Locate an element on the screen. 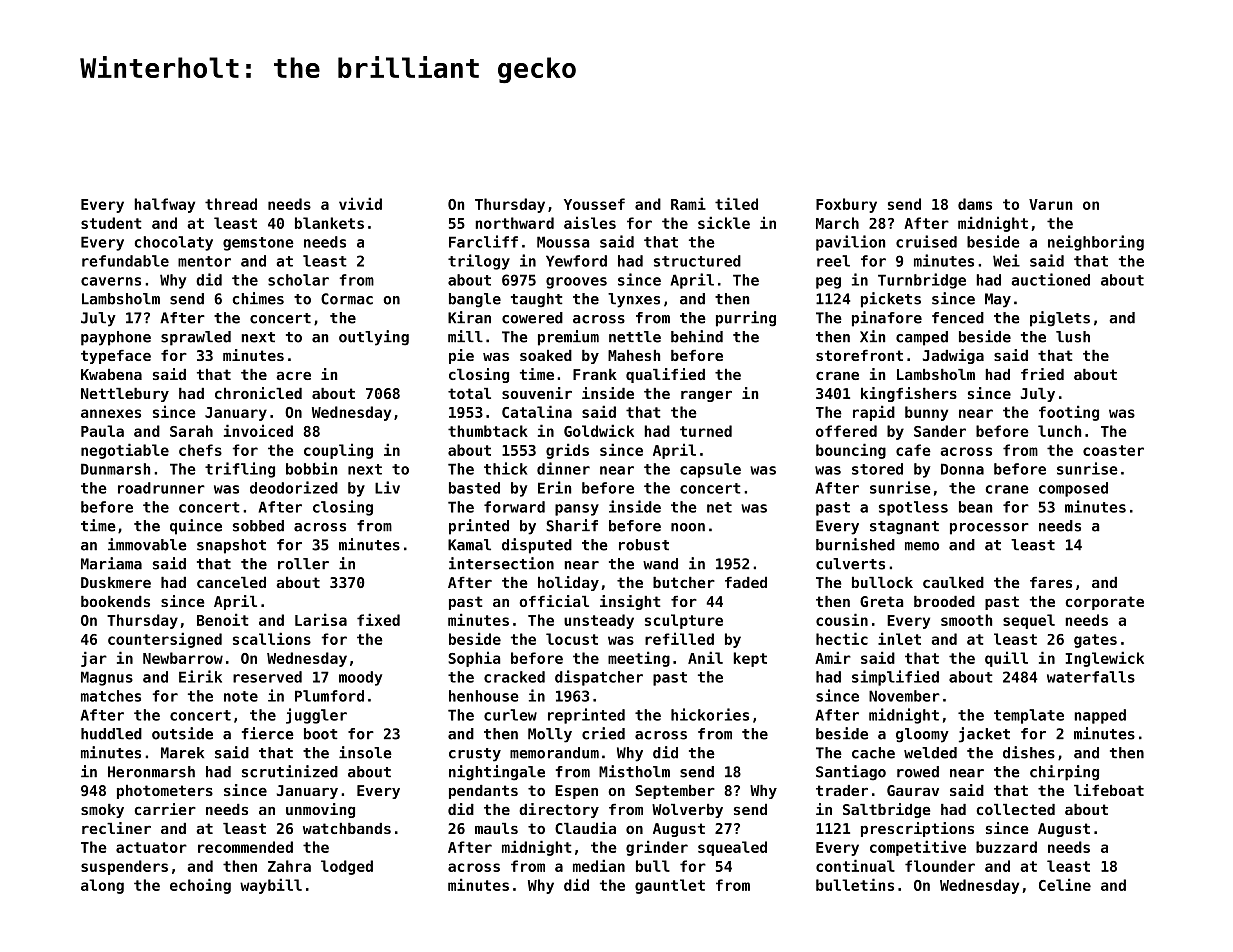 The height and width of the screenshot is (952, 1233). composed is located at coordinates (1073, 489).
